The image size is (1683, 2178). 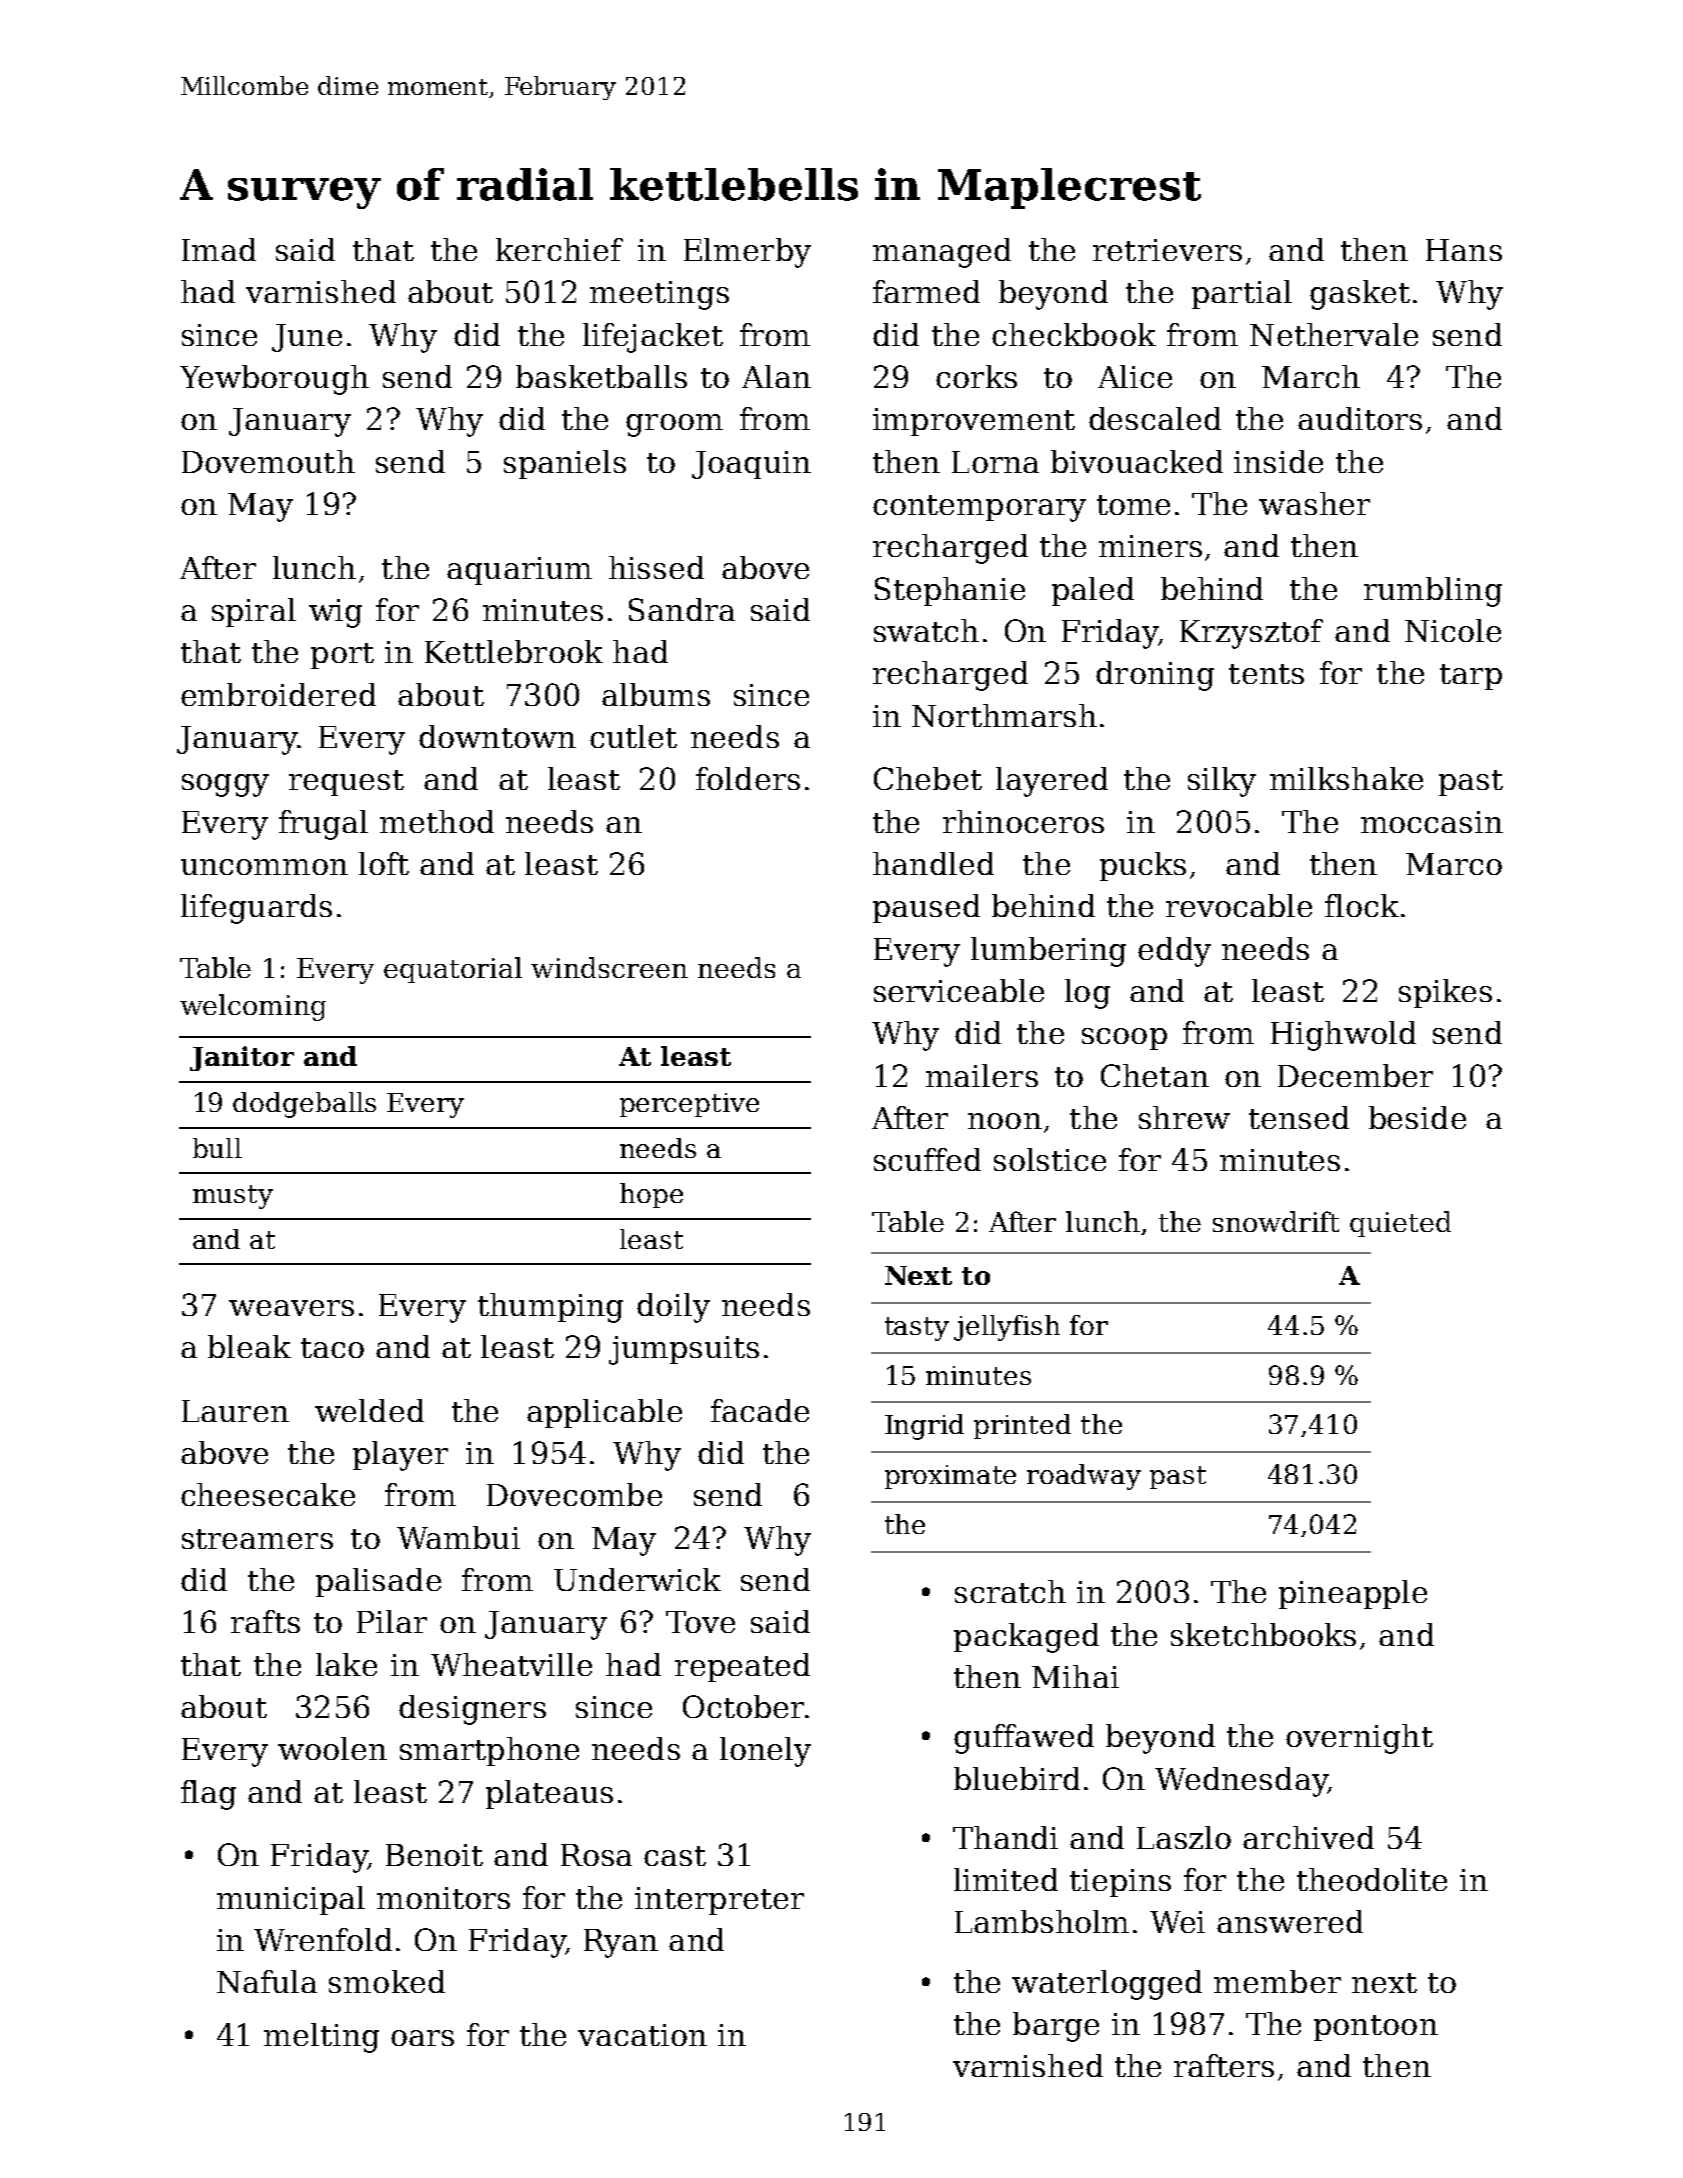 I want to click on Yewborough, so click(x=274, y=380).
